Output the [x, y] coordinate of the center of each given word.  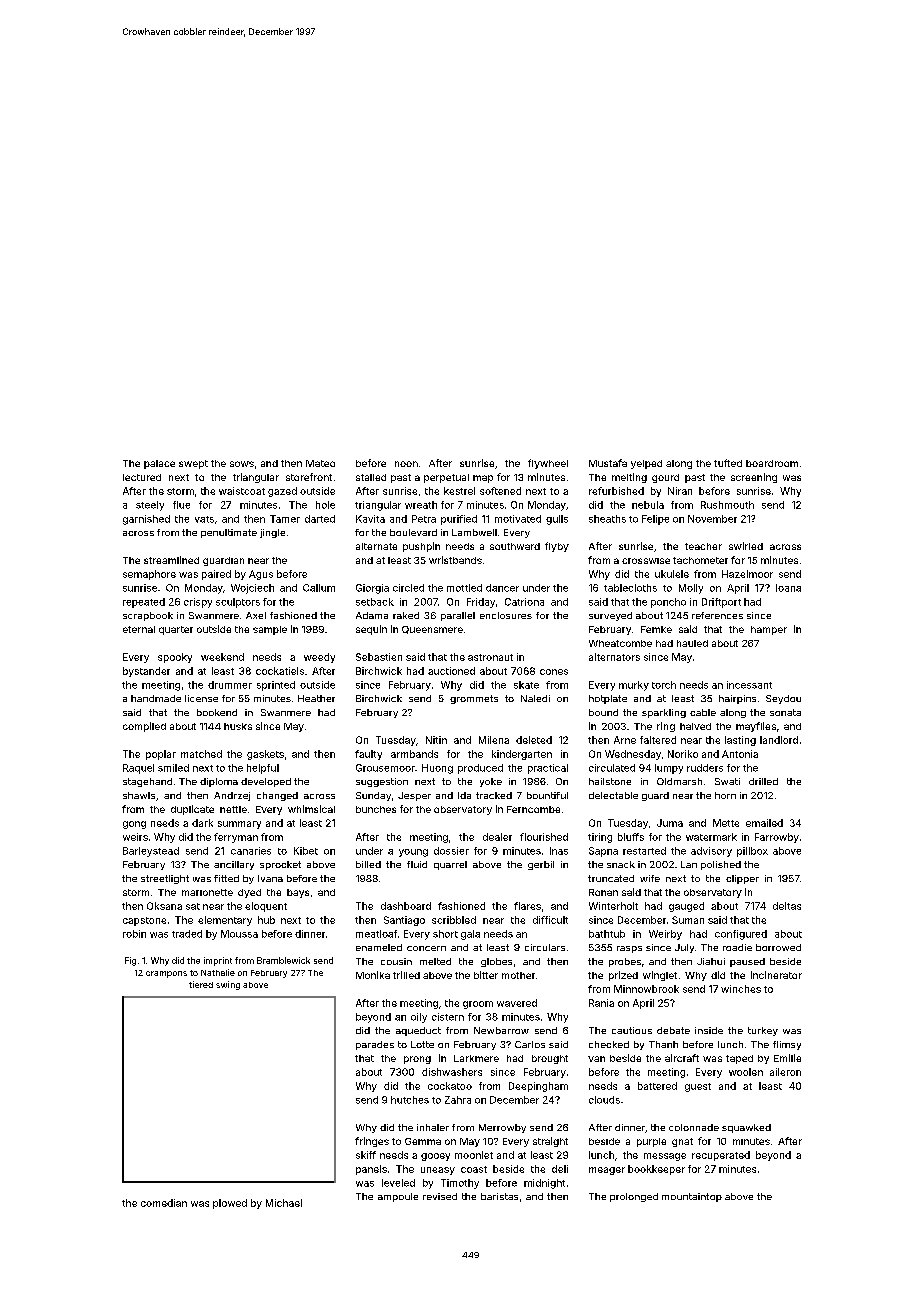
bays [298, 893]
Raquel [138, 769]
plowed [230, 1204]
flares [527, 906]
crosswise [646, 561]
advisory [711, 852]
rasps [629, 949]
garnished [146, 520]
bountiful [547, 795]
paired [216, 575]
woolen [746, 1072]
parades [375, 1045]
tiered [201, 984]
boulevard [413, 532]
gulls [557, 520]
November [712, 519]
